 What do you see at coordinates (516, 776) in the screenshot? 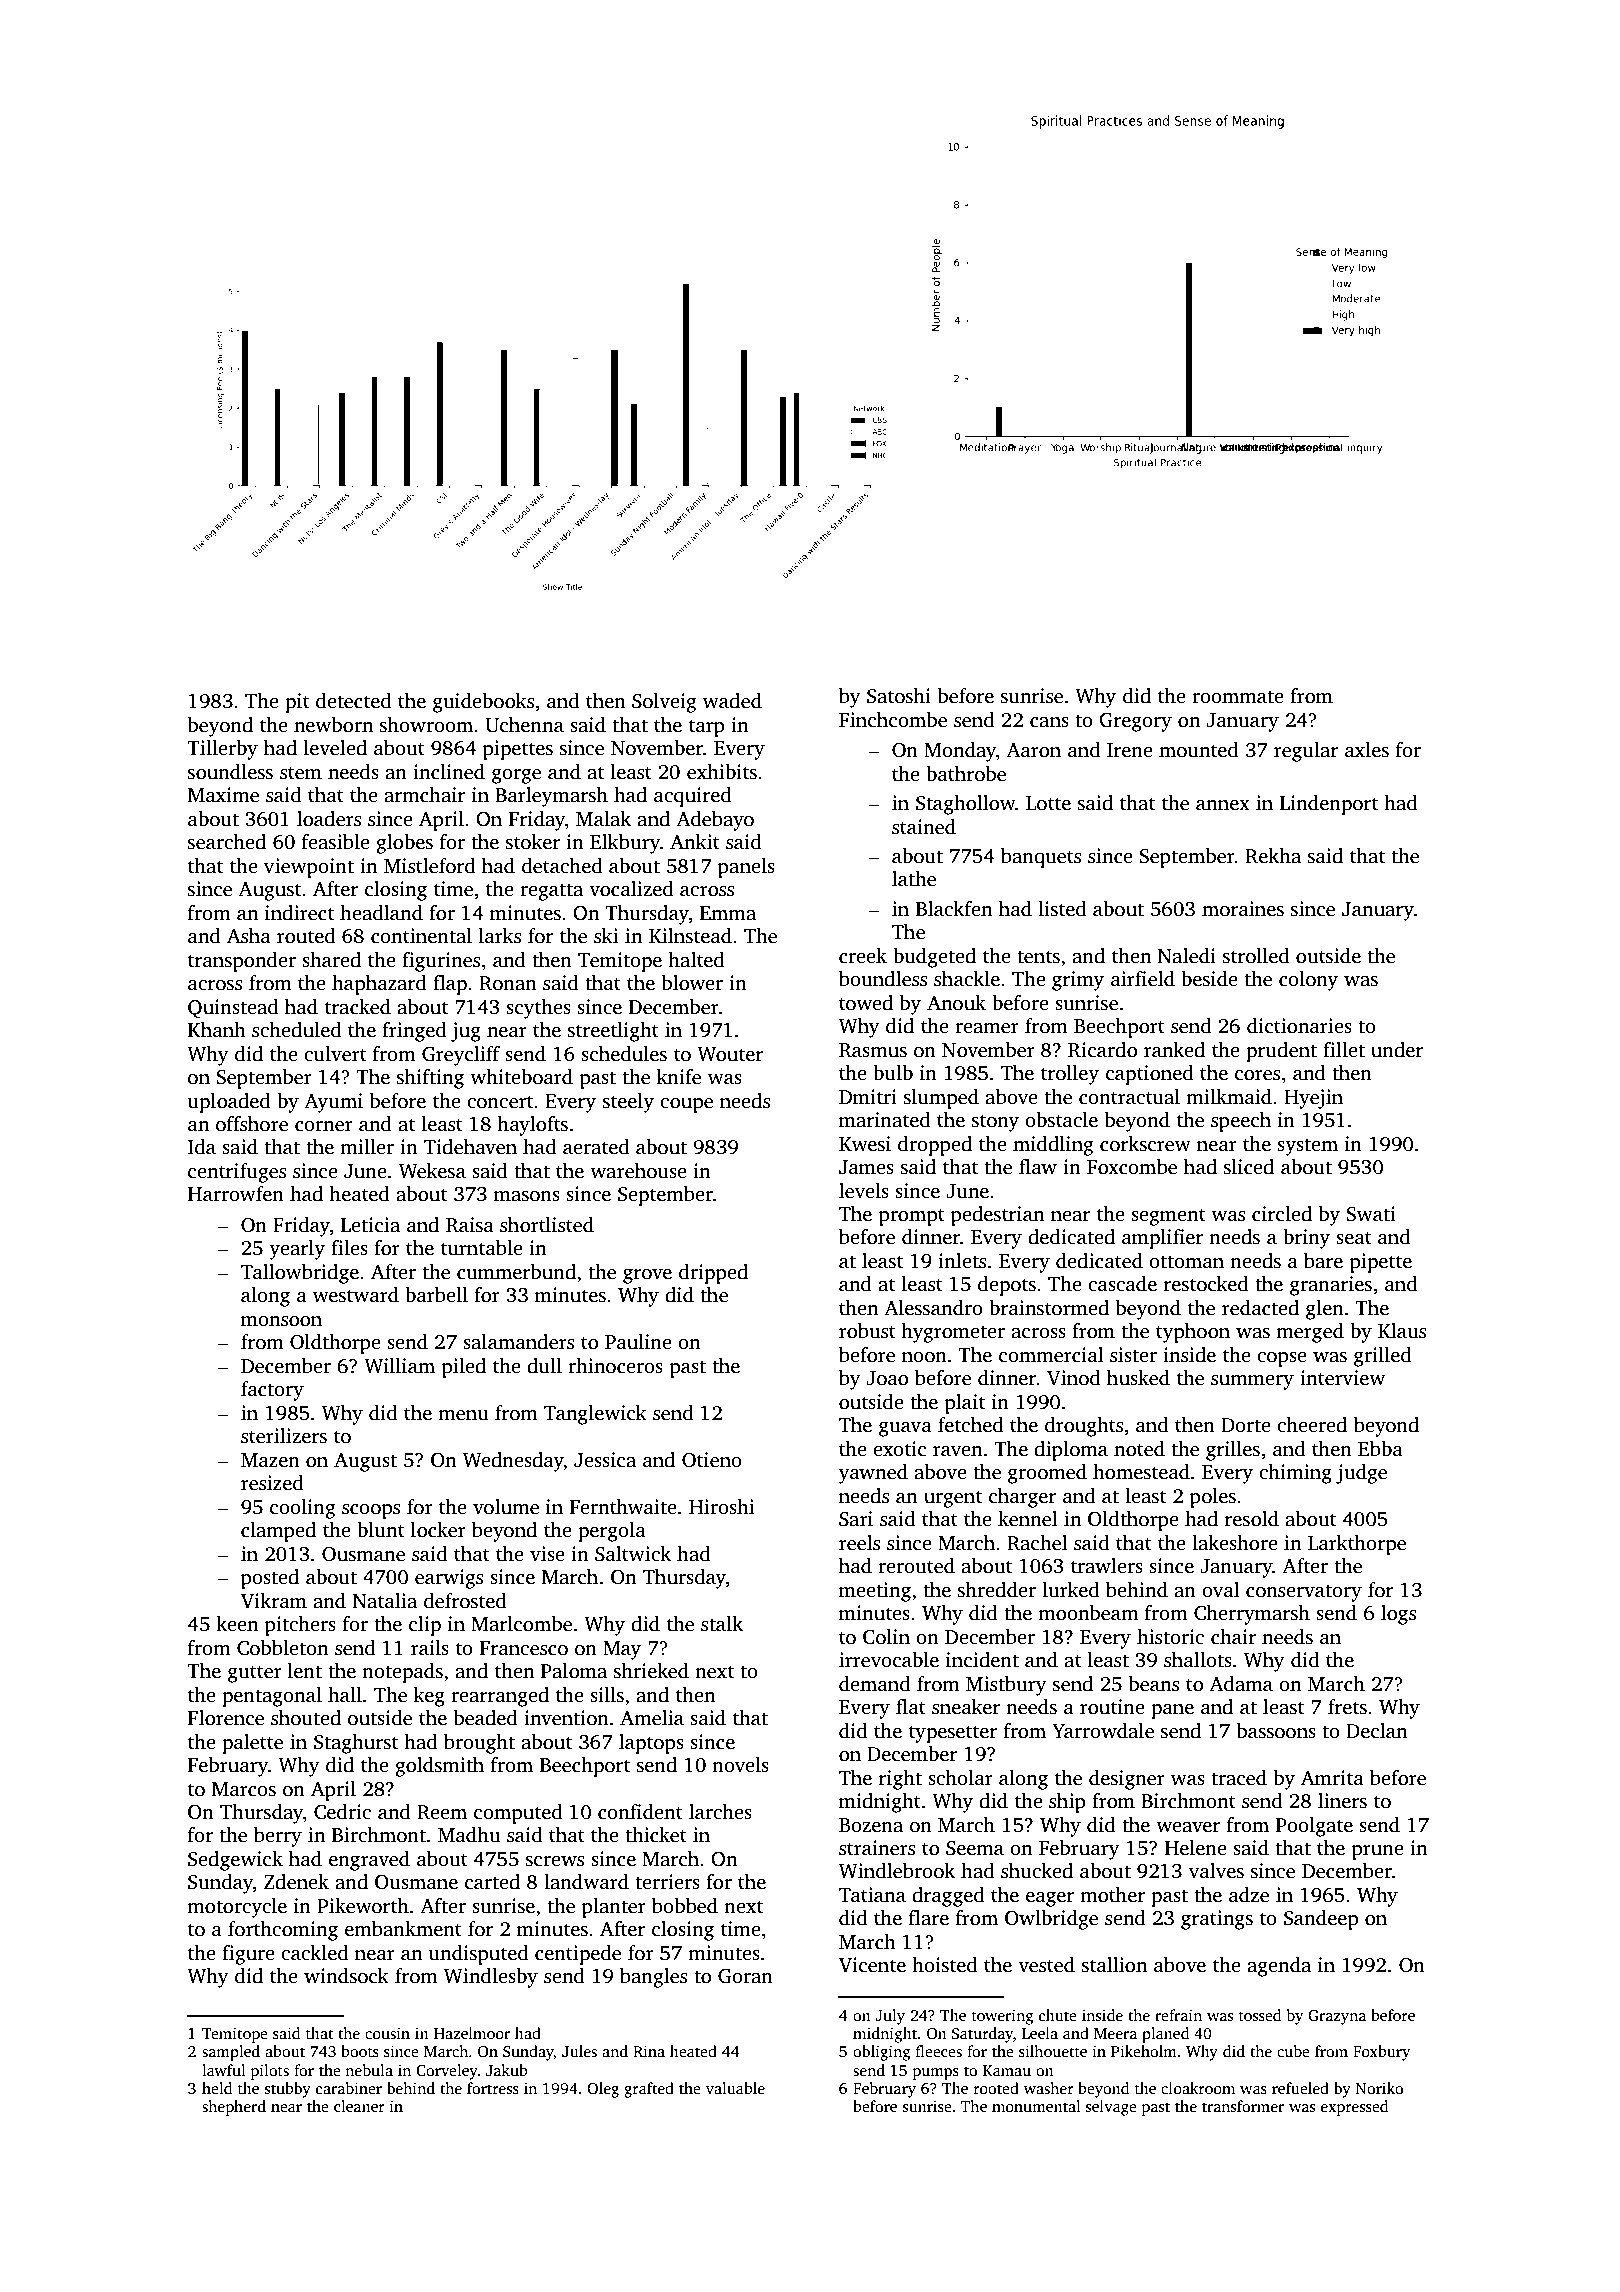
I see `gorge` at bounding box center [516, 776].
